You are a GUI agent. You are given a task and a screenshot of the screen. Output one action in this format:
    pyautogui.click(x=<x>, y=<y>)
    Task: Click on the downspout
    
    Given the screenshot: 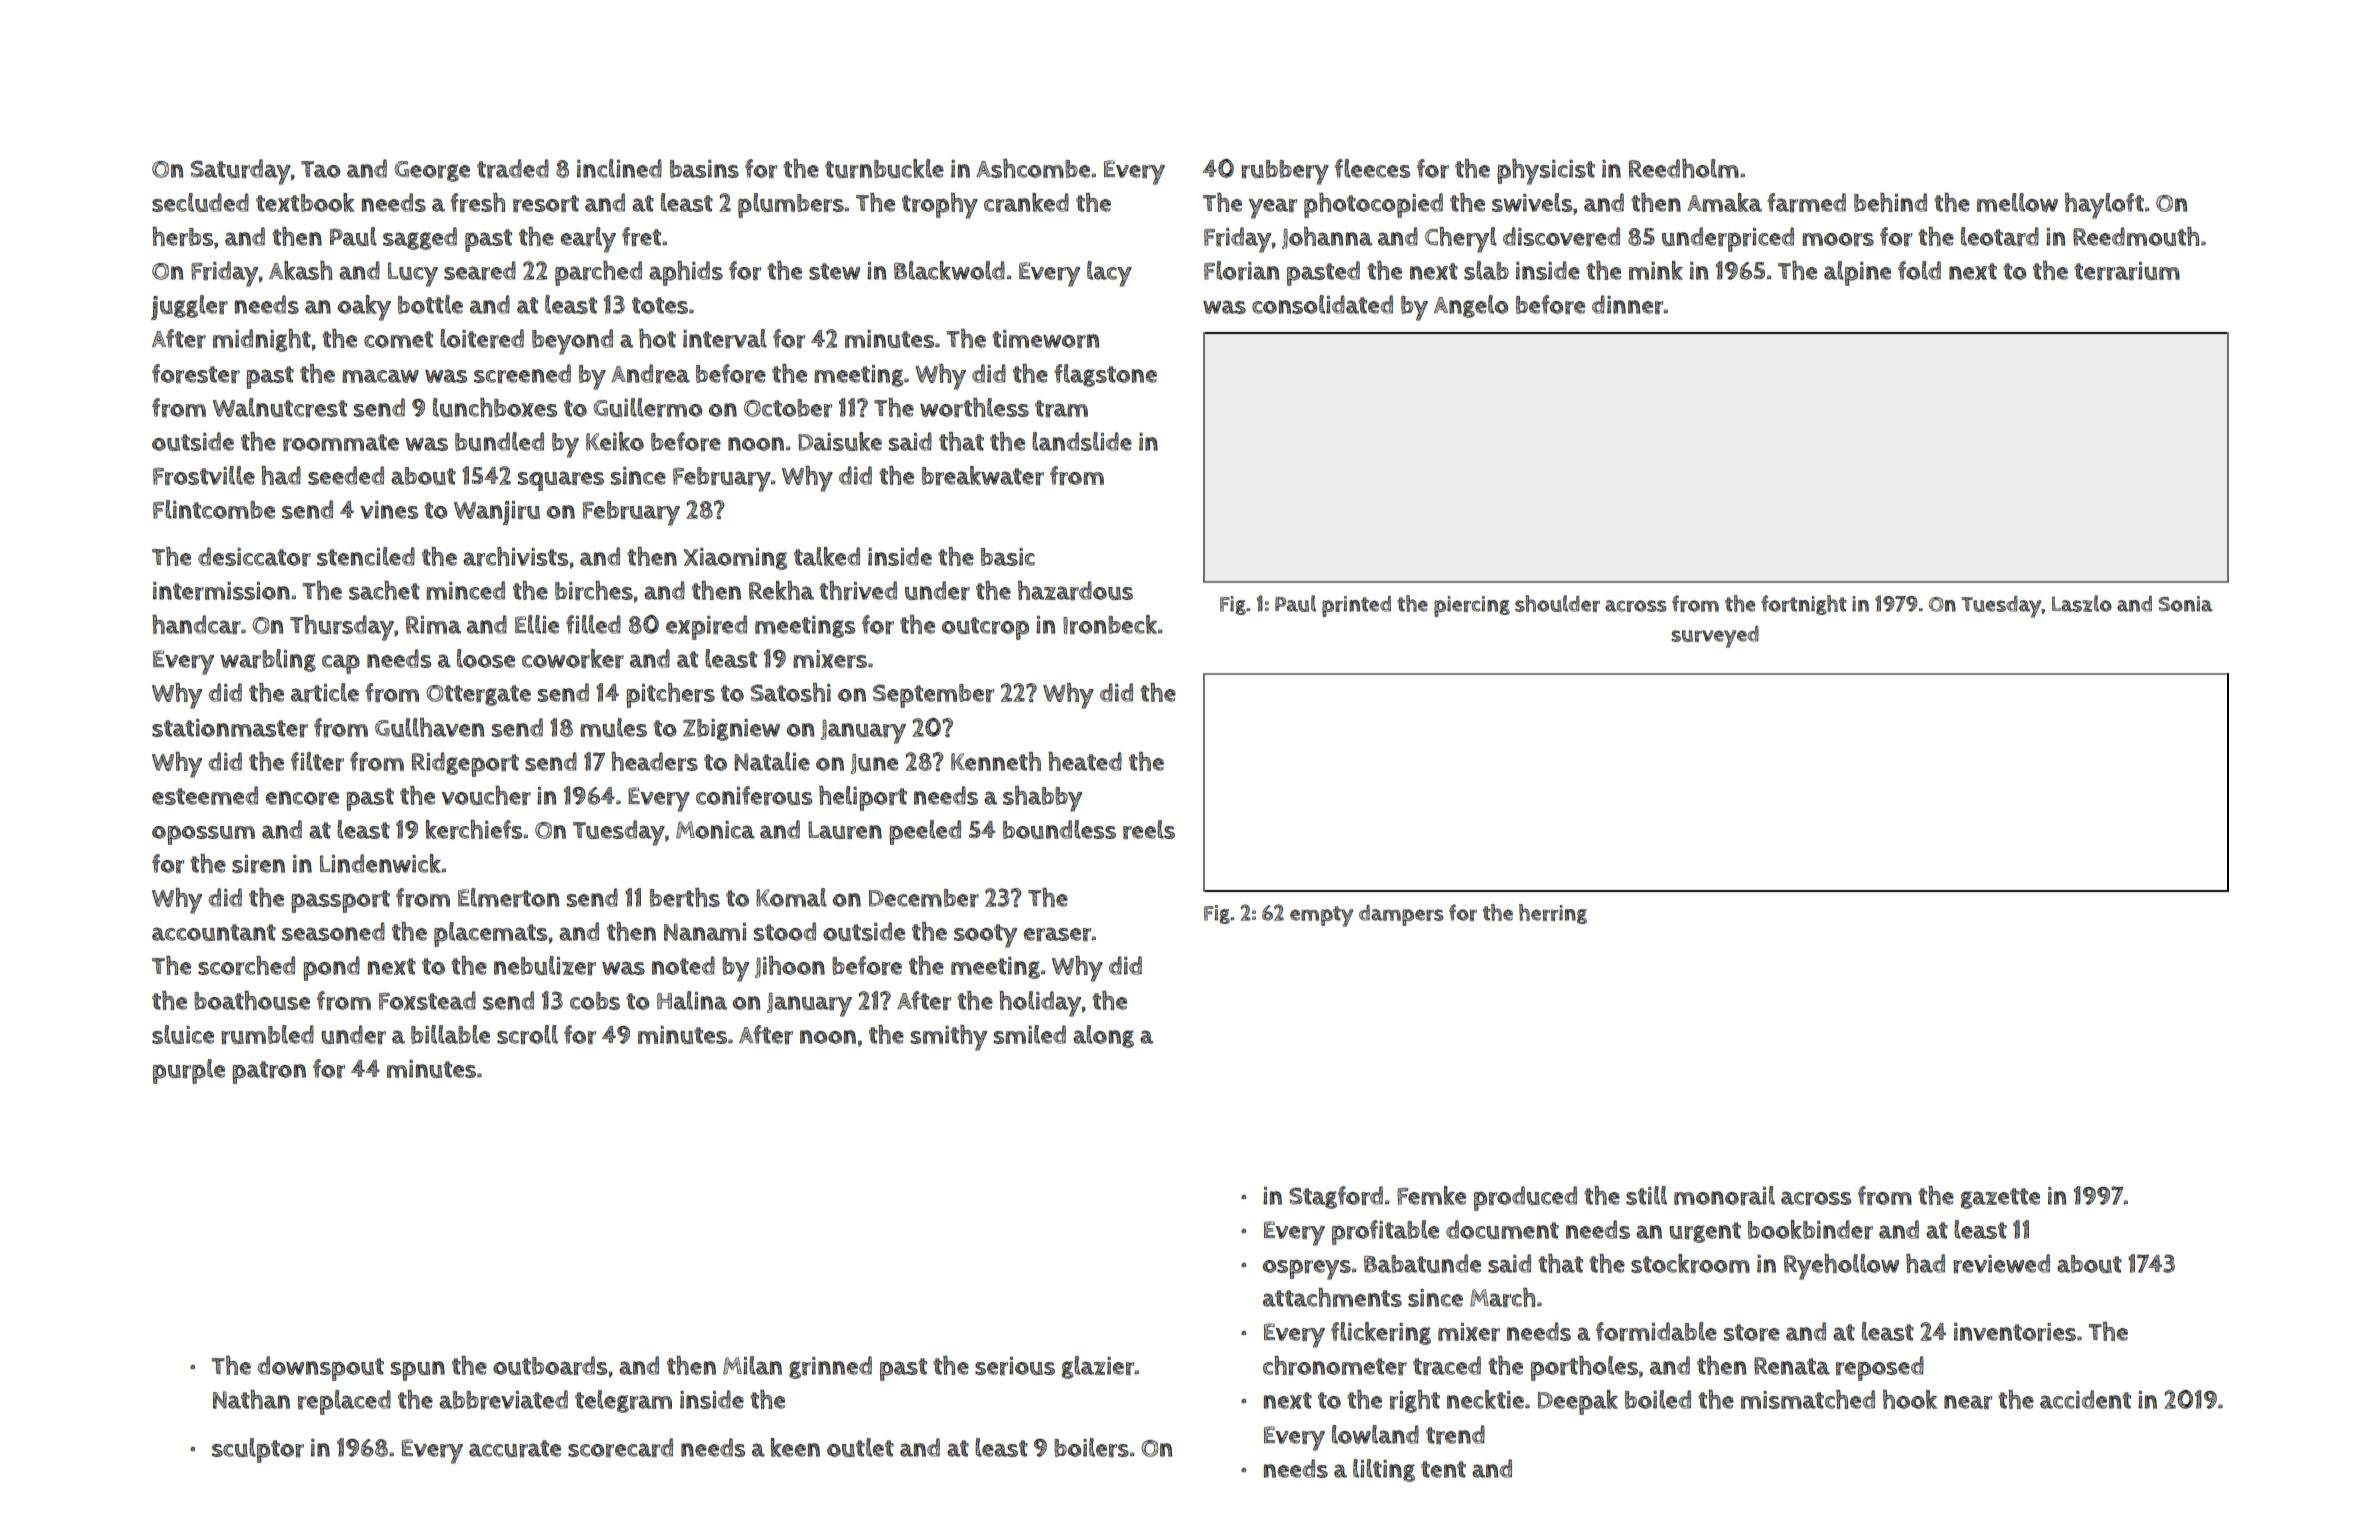 What is the action you would take?
    pyautogui.click(x=320, y=1368)
